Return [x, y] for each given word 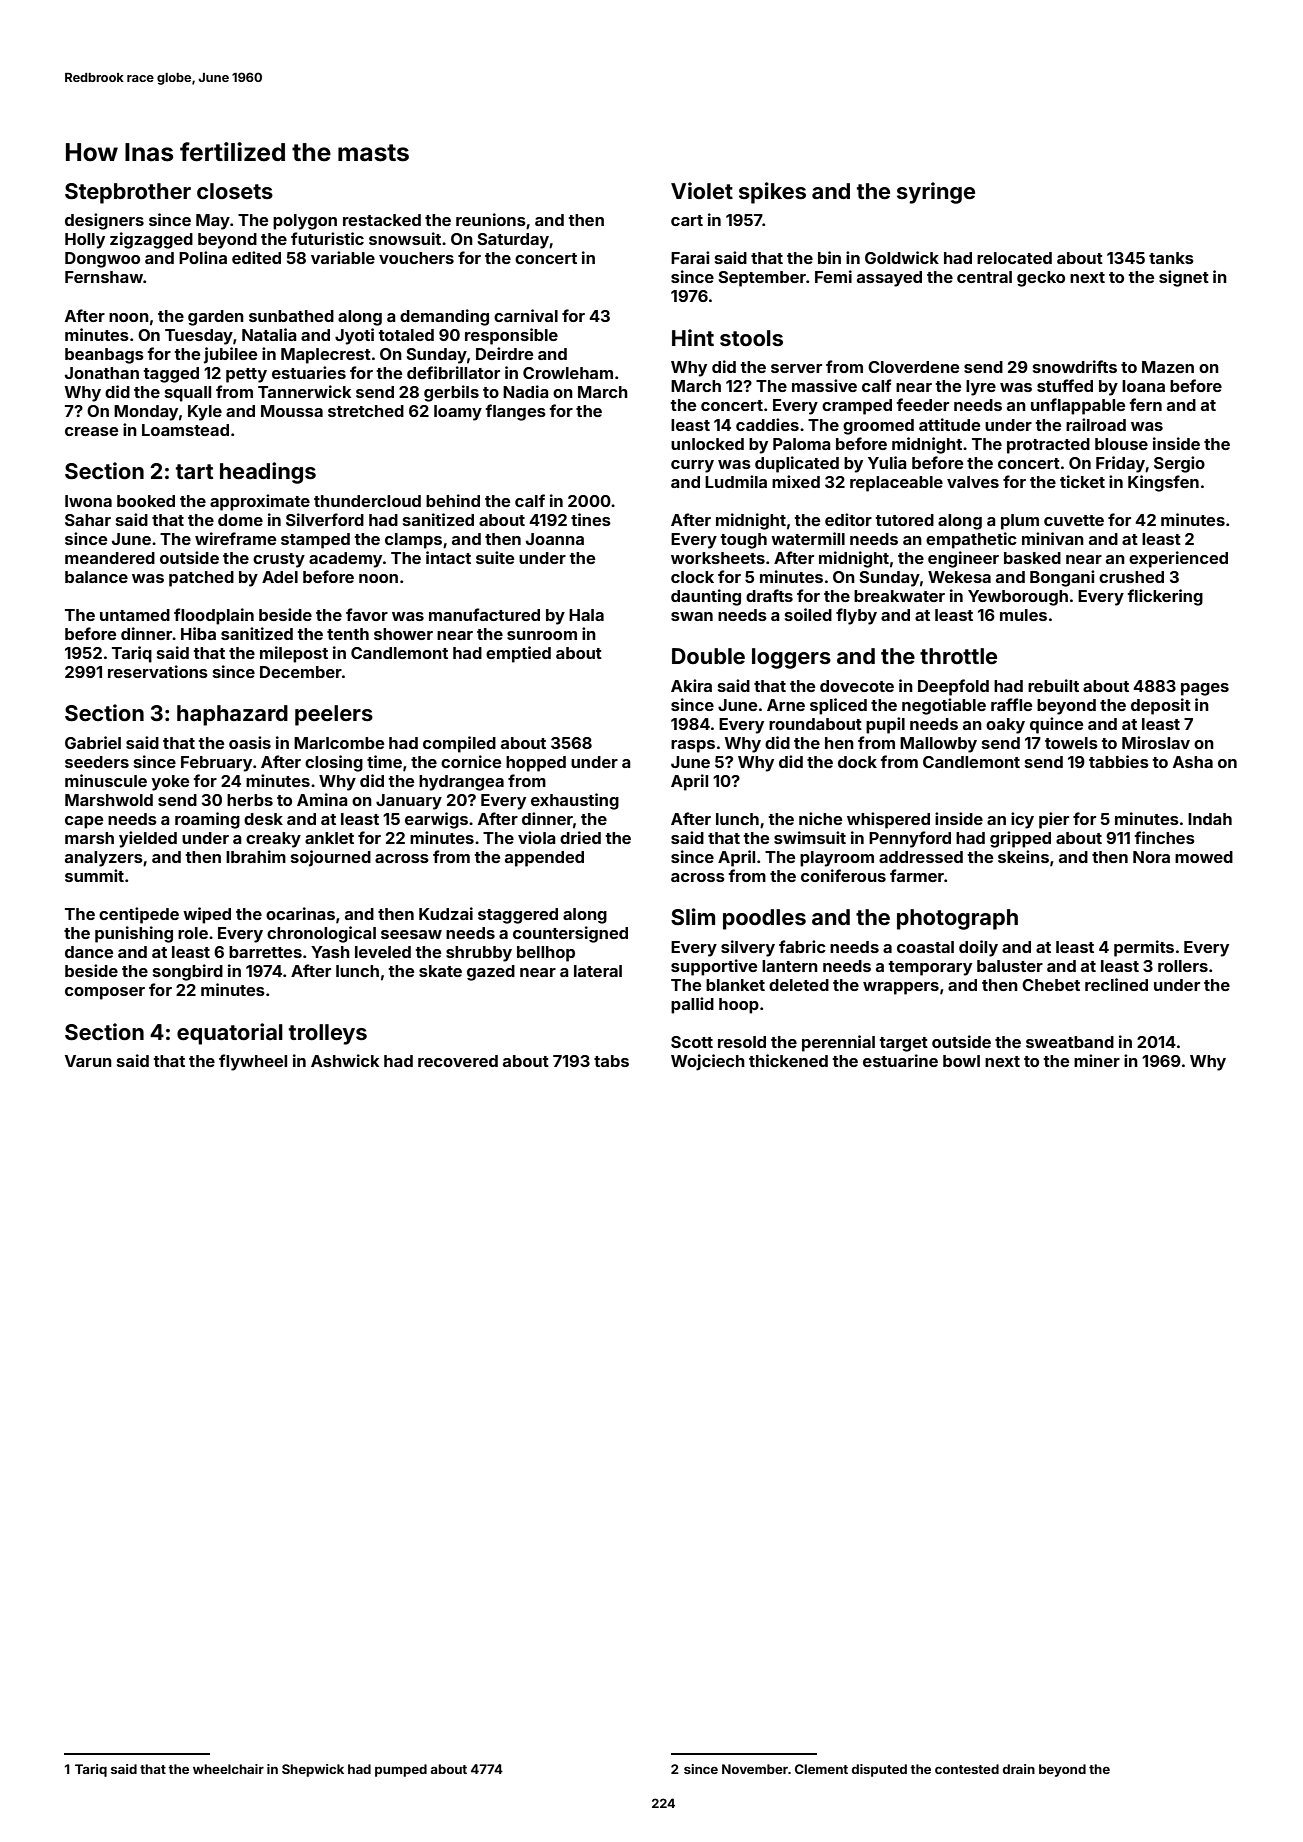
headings [268, 473]
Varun [88, 1061]
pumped [401, 1770]
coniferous [843, 875]
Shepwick [313, 1770]
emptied [518, 654]
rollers [1183, 966]
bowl [961, 1061]
